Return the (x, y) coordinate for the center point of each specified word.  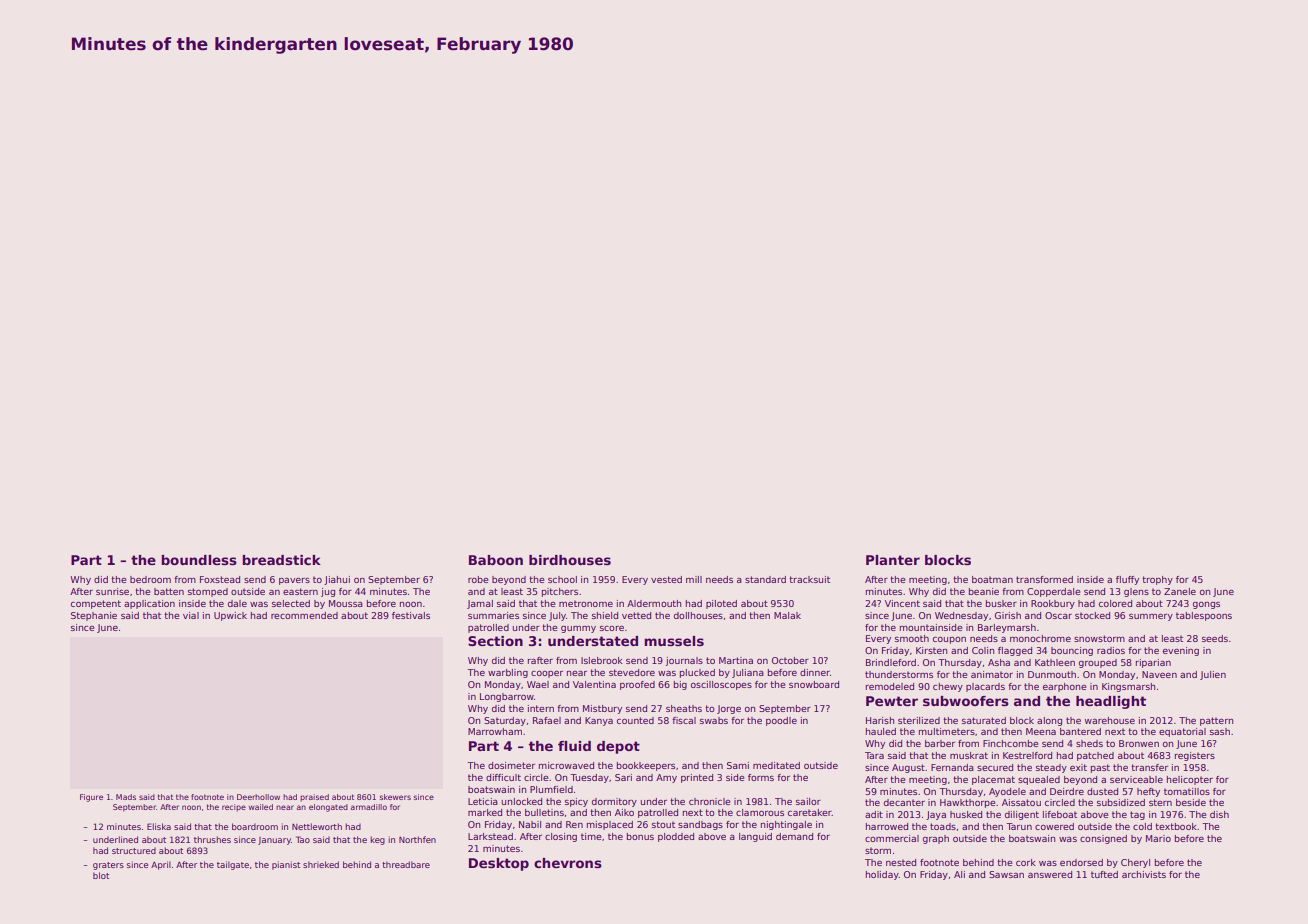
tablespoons (1204, 616)
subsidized (1121, 802)
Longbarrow (507, 697)
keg (377, 840)
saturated (984, 720)
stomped (208, 592)
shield (605, 615)
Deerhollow (258, 797)
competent (96, 604)
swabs (714, 720)
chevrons (568, 863)
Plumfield (551, 789)
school (562, 579)
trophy (1157, 580)
